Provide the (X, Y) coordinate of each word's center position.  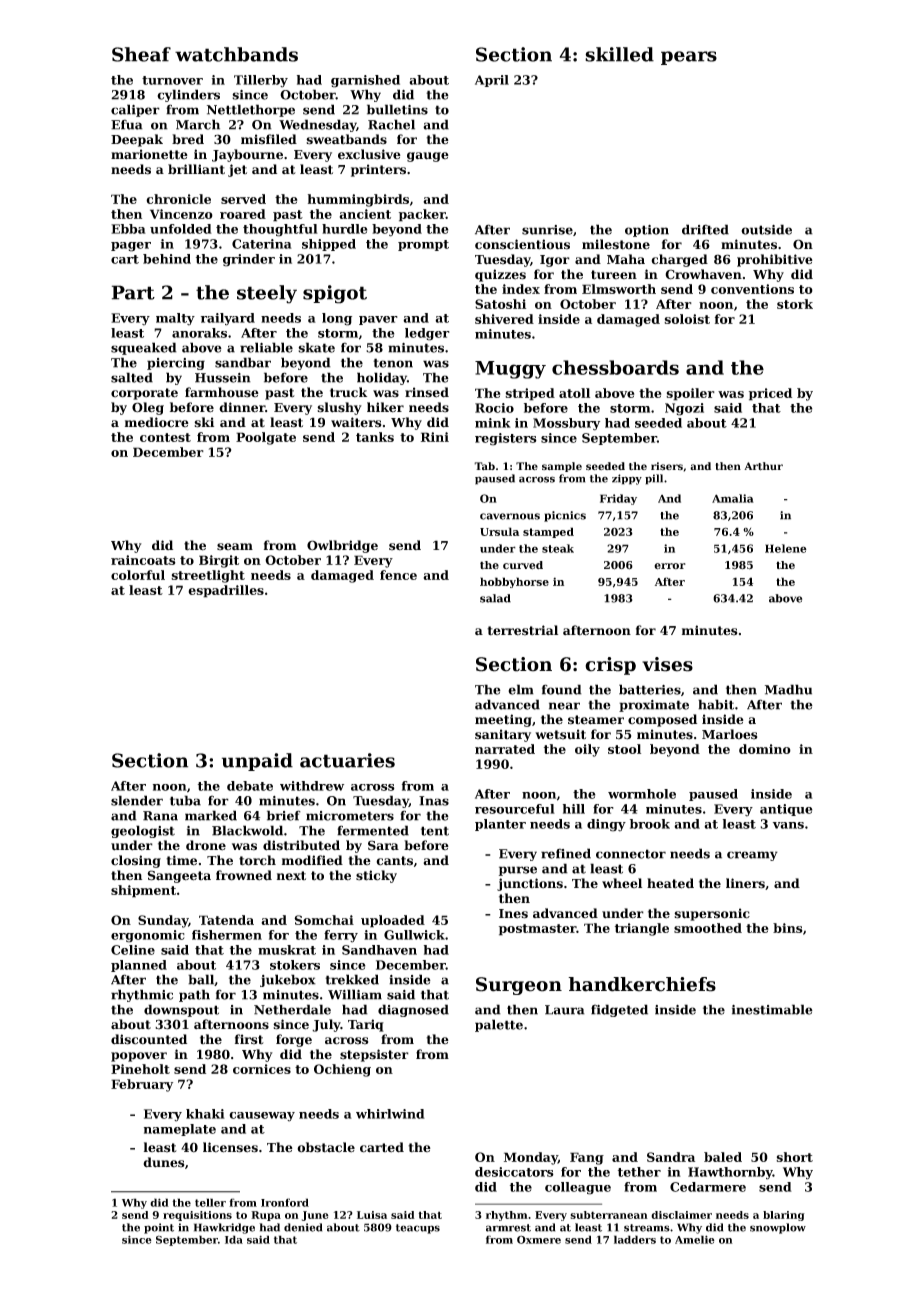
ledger (427, 334)
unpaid (257, 762)
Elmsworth (619, 289)
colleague (578, 1188)
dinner (242, 407)
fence (398, 575)
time (181, 860)
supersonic (712, 914)
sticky (376, 876)
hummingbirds (358, 200)
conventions (752, 289)
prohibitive (775, 260)
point (159, 1228)
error (670, 566)
